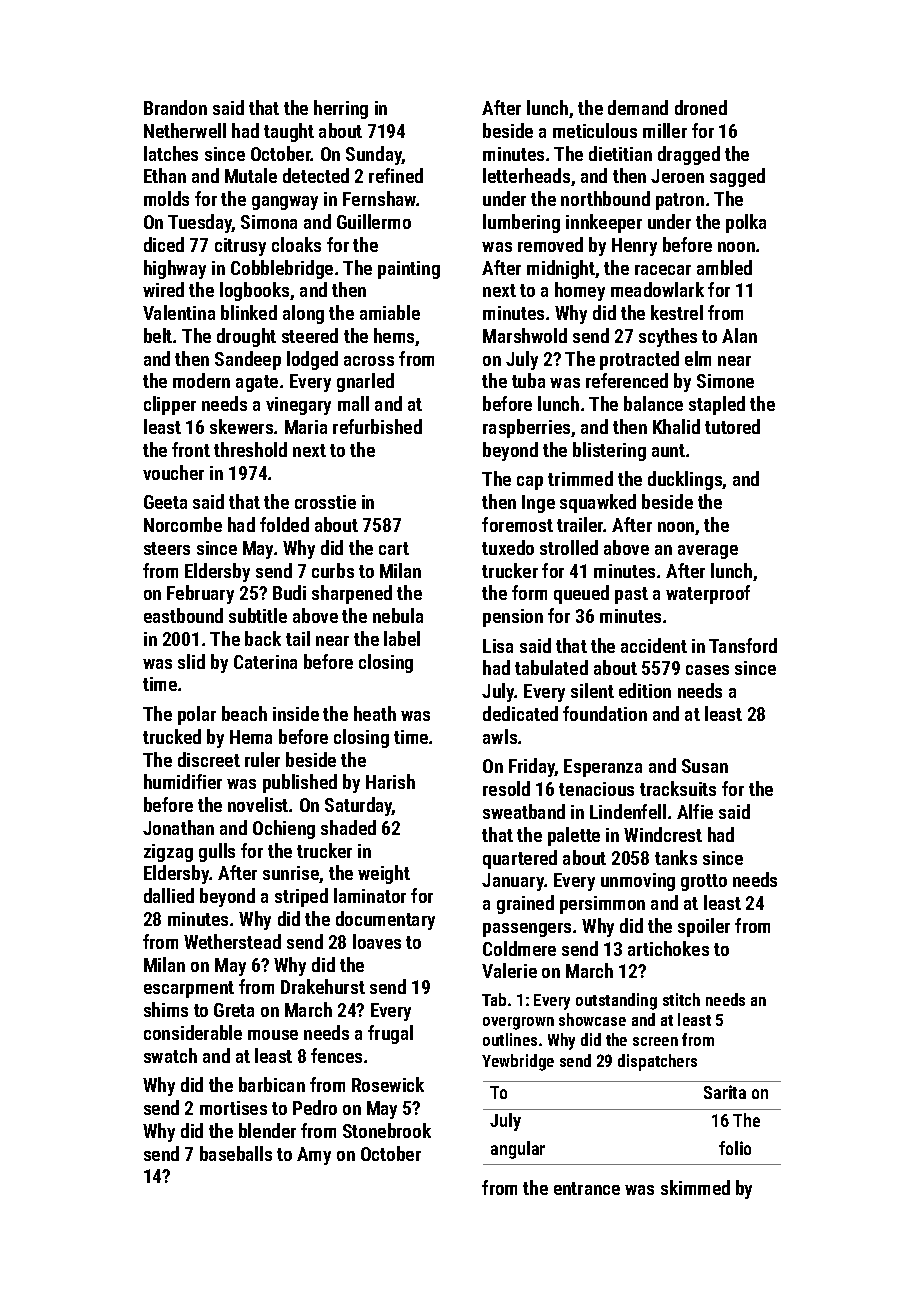 This page has height=1314, width=924. Describe the element at coordinates (273, 1035) in the page. I see `mouse` at that location.
